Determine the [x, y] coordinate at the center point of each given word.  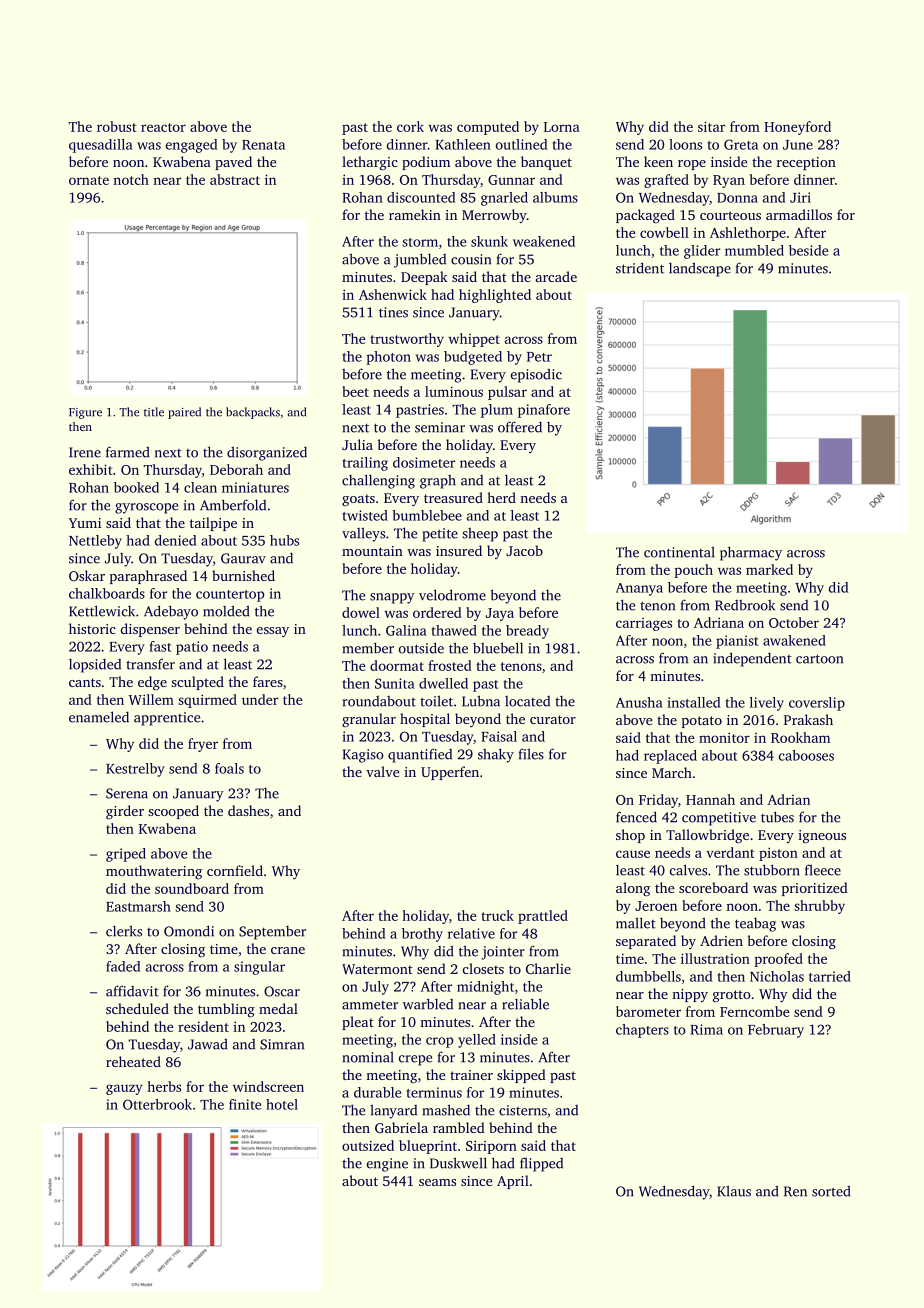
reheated [133, 1061]
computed [488, 128]
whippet [474, 340]
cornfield [235, 870]
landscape [700, 269]
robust [117, 126]
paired [184, 413]
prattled [543, 917]
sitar [711, 126]
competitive [719, 819]
